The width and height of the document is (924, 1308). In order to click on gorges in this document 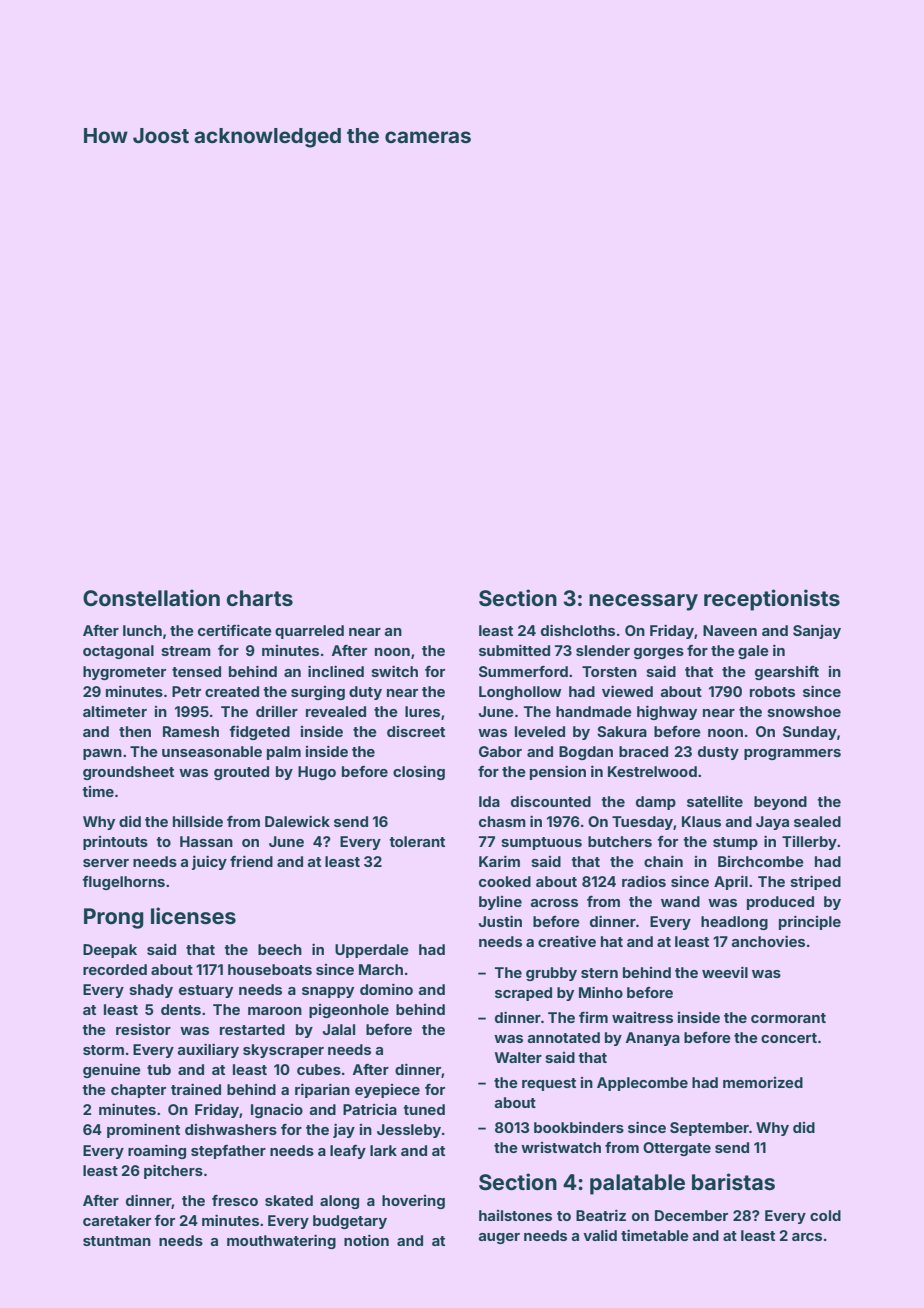, I will do `click(659, 653)`.
